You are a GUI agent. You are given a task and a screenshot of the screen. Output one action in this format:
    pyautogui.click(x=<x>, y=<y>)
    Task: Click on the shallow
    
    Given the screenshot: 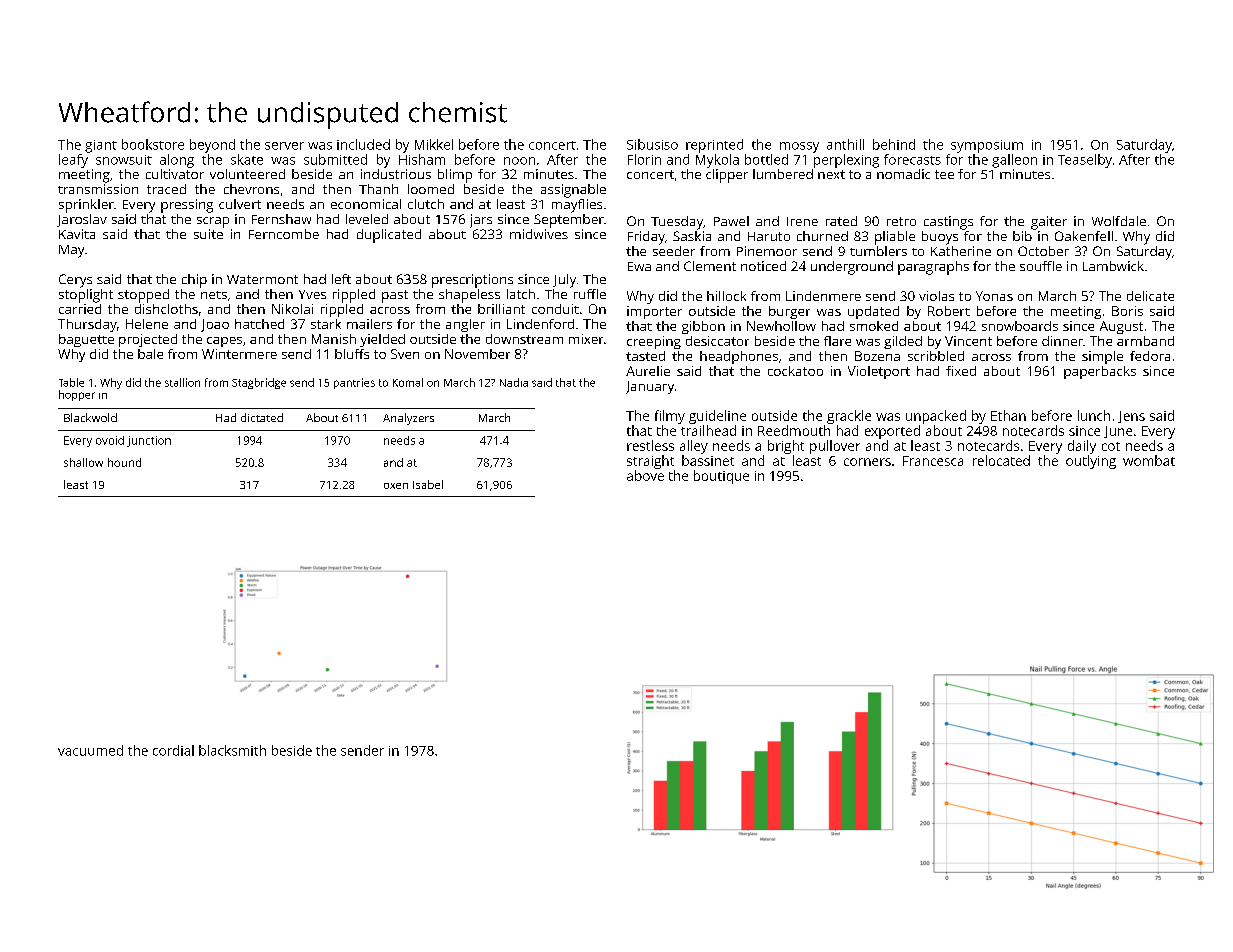 What is the action you would take?
    pyautogui.click(x=83, y=462)
